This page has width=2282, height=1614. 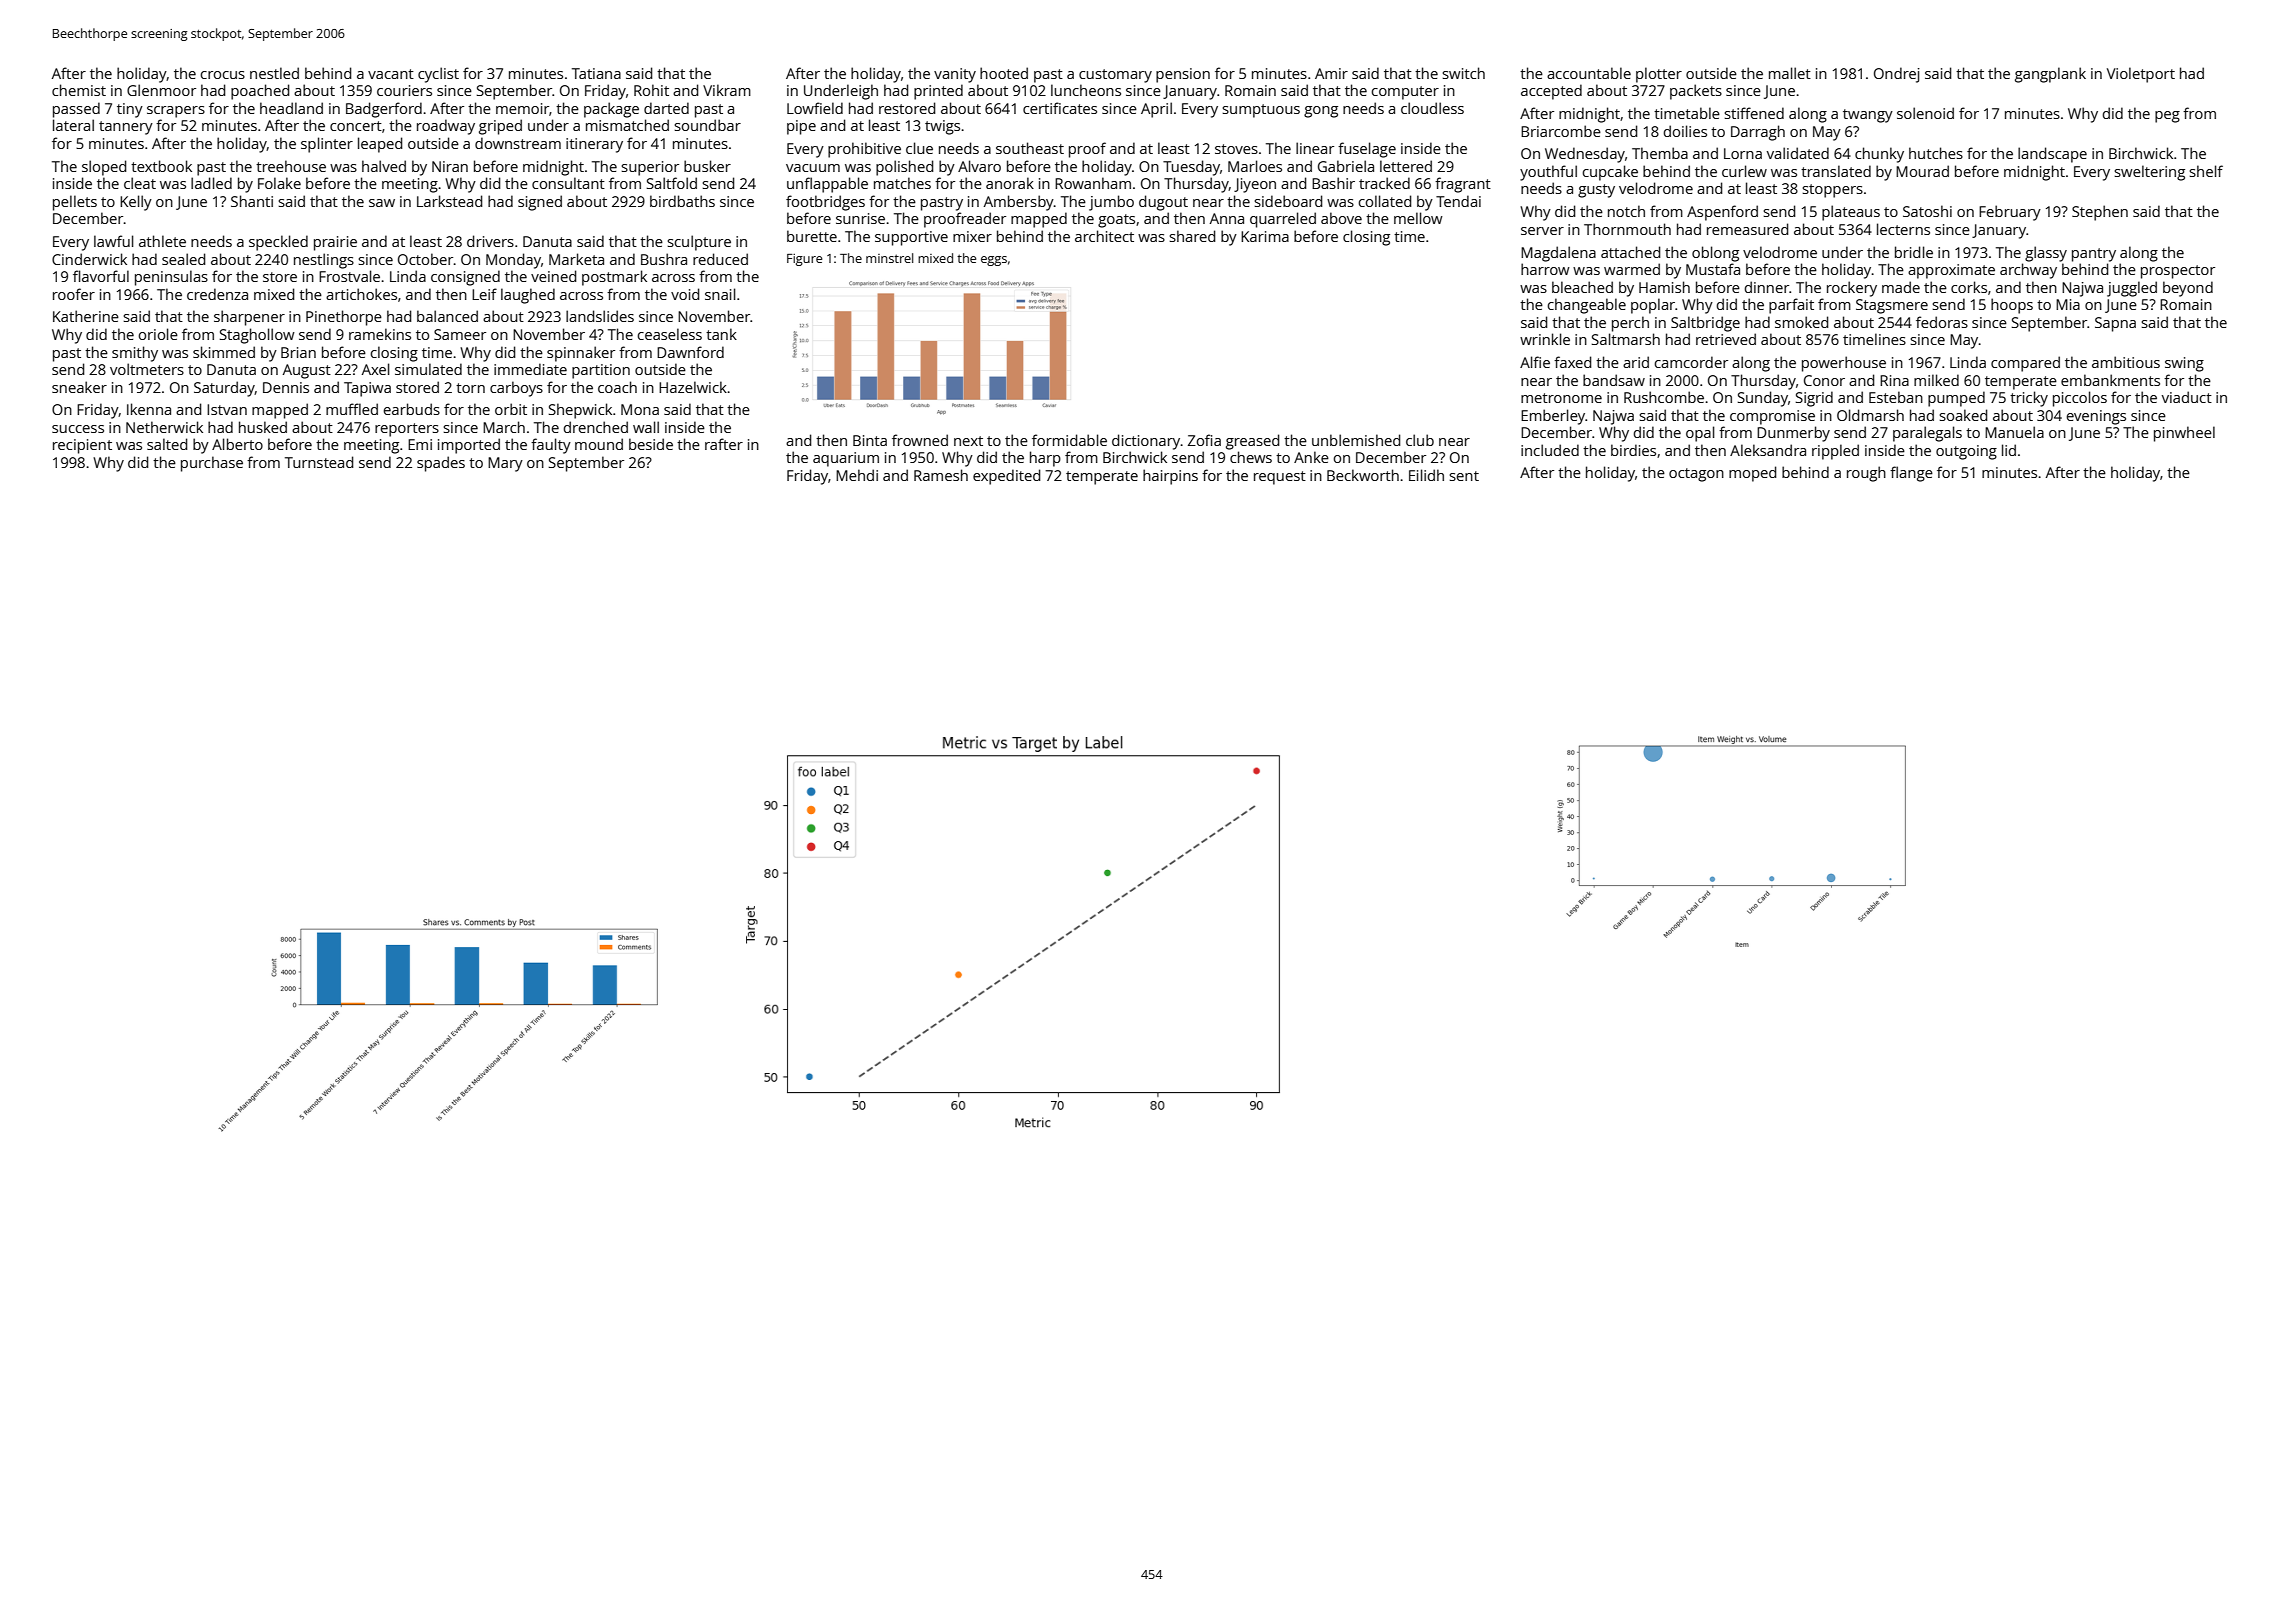 I want to click on southeast, so click(x=1030, y=148).
